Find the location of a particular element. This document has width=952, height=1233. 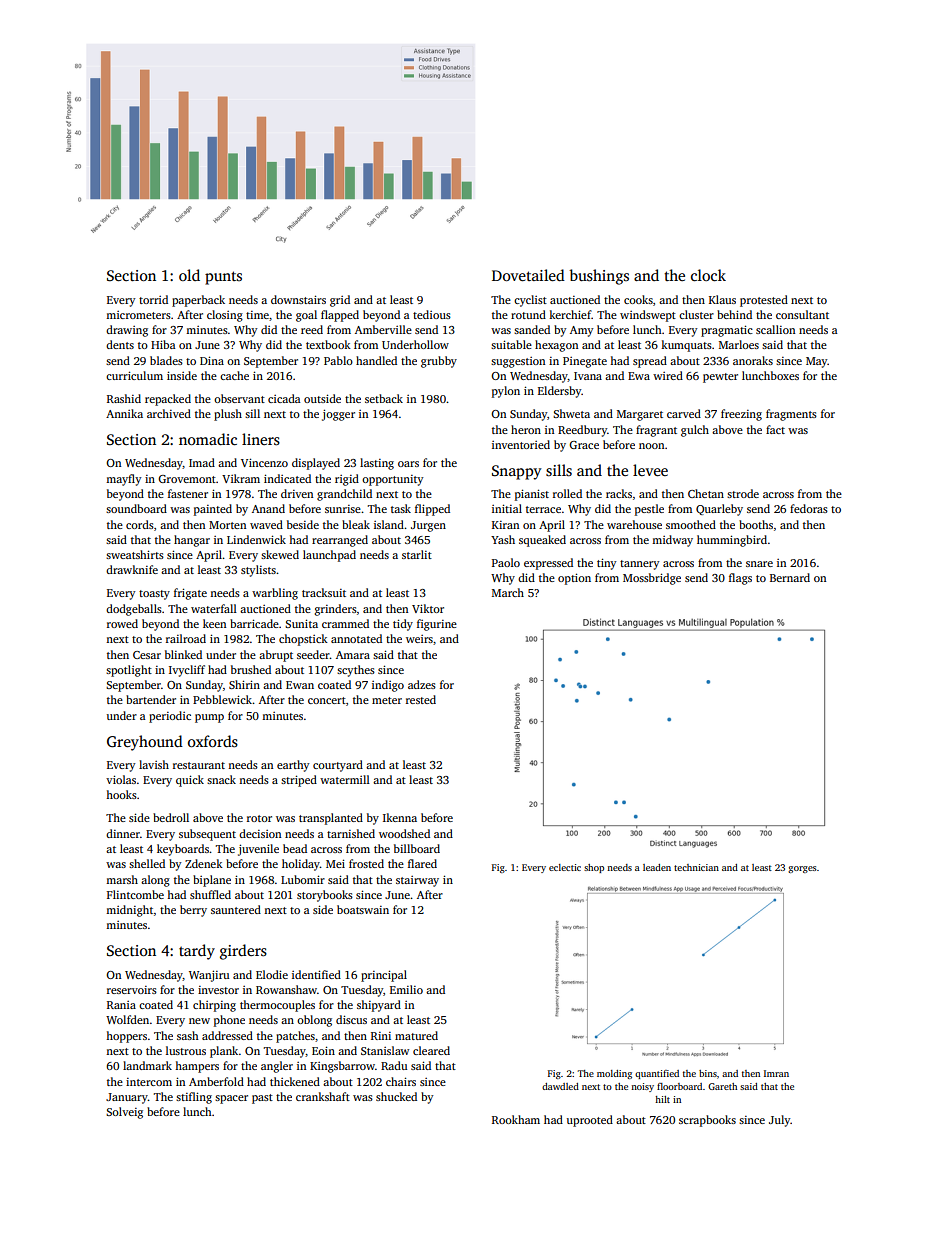

Bernard is located at coordinates (790, 577).
